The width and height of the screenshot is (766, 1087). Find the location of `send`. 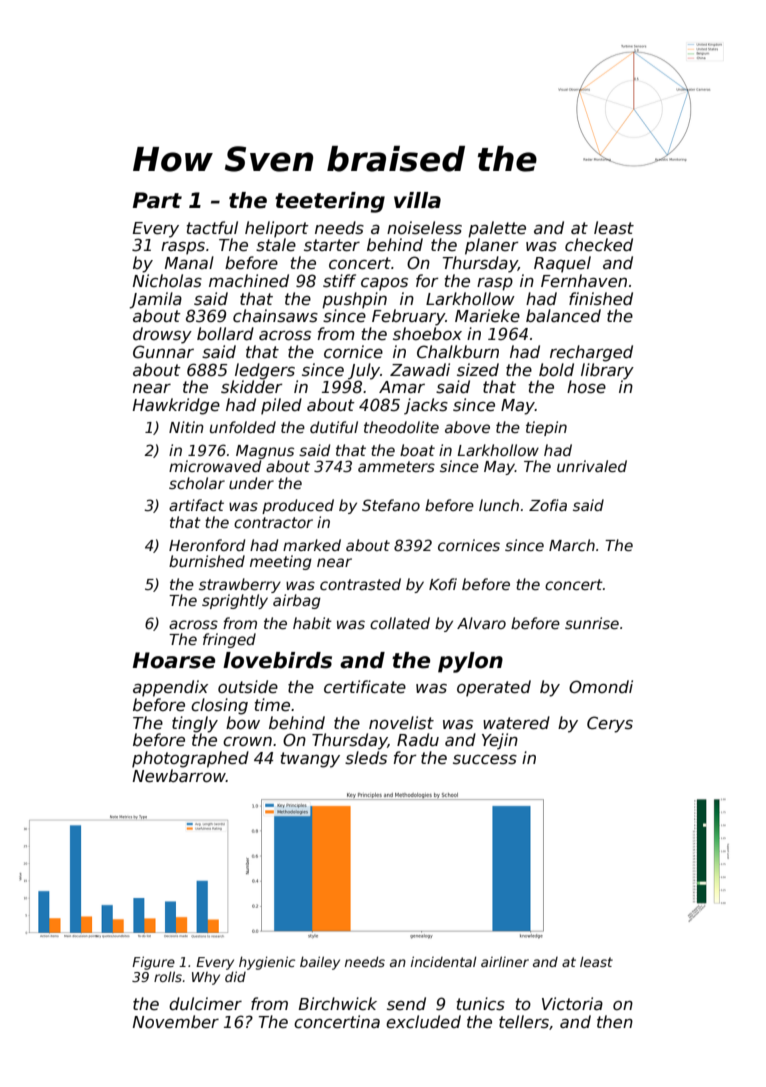

send is located at coordinates (406, 1004).
